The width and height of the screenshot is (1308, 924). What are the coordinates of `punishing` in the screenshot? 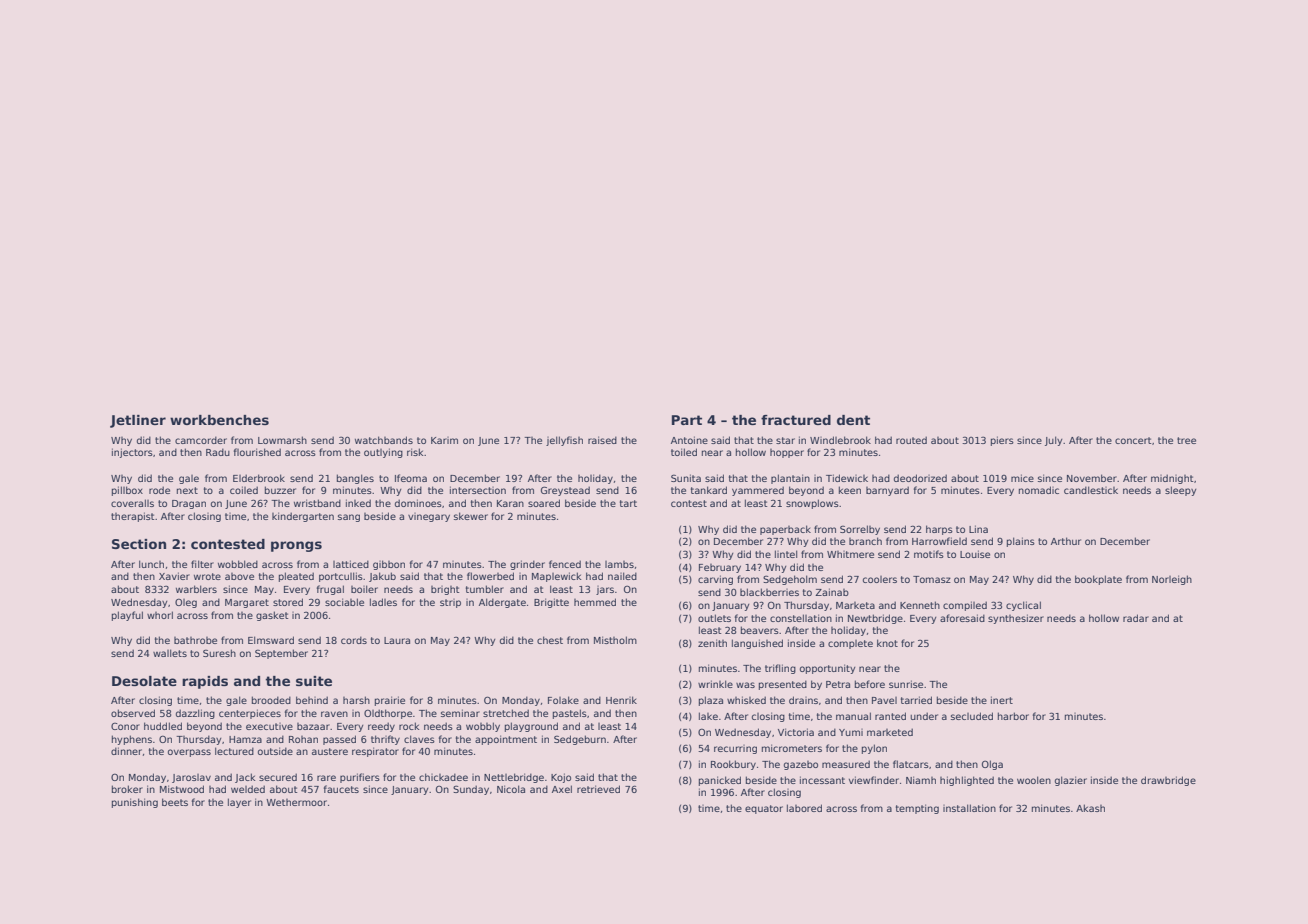 It's located at (135, 803).
